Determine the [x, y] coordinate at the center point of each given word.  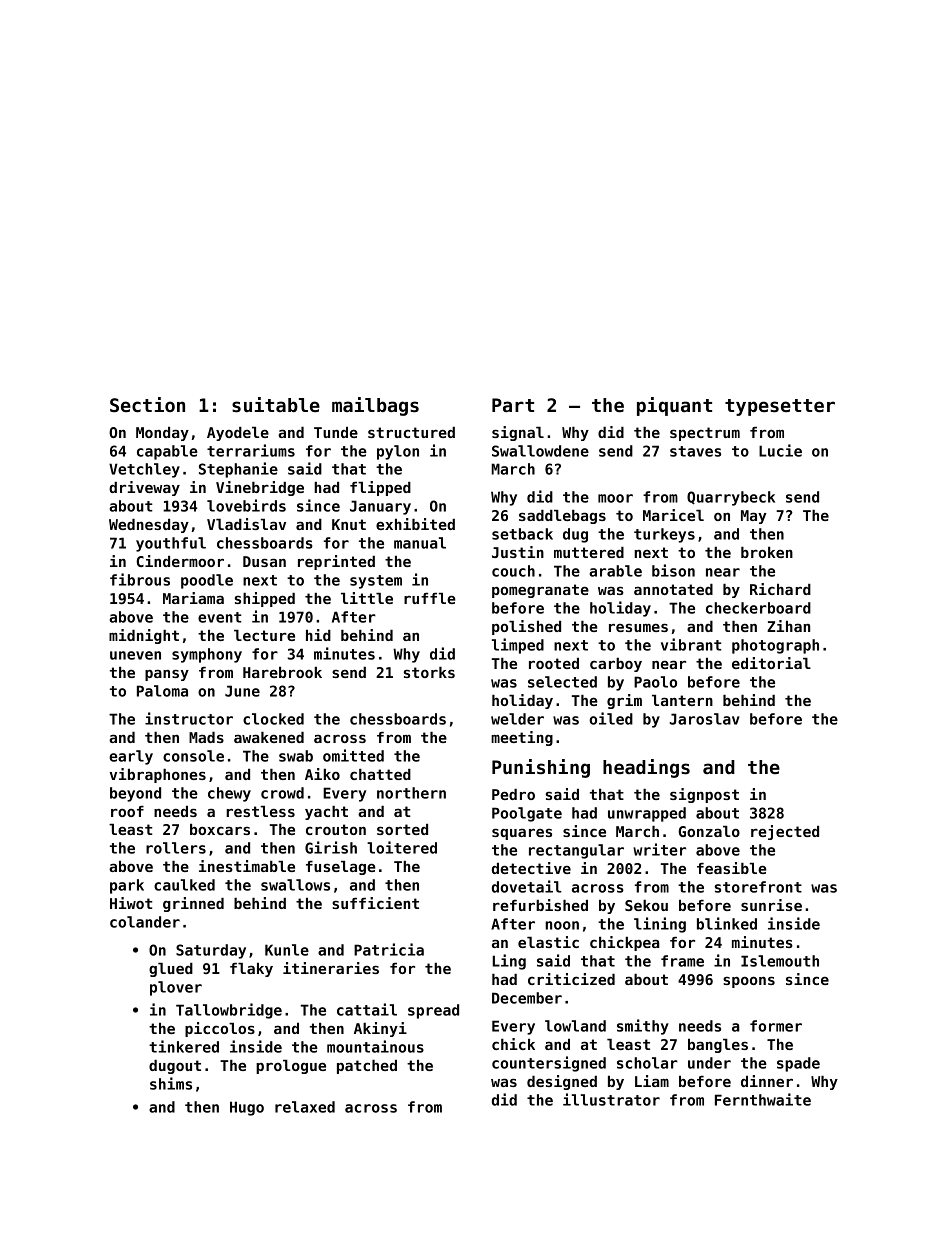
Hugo [247, 1108]
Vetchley [144, 470]
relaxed [305, 1107]
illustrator [611, 1099]
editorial [771, 663]
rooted [554, 663]
